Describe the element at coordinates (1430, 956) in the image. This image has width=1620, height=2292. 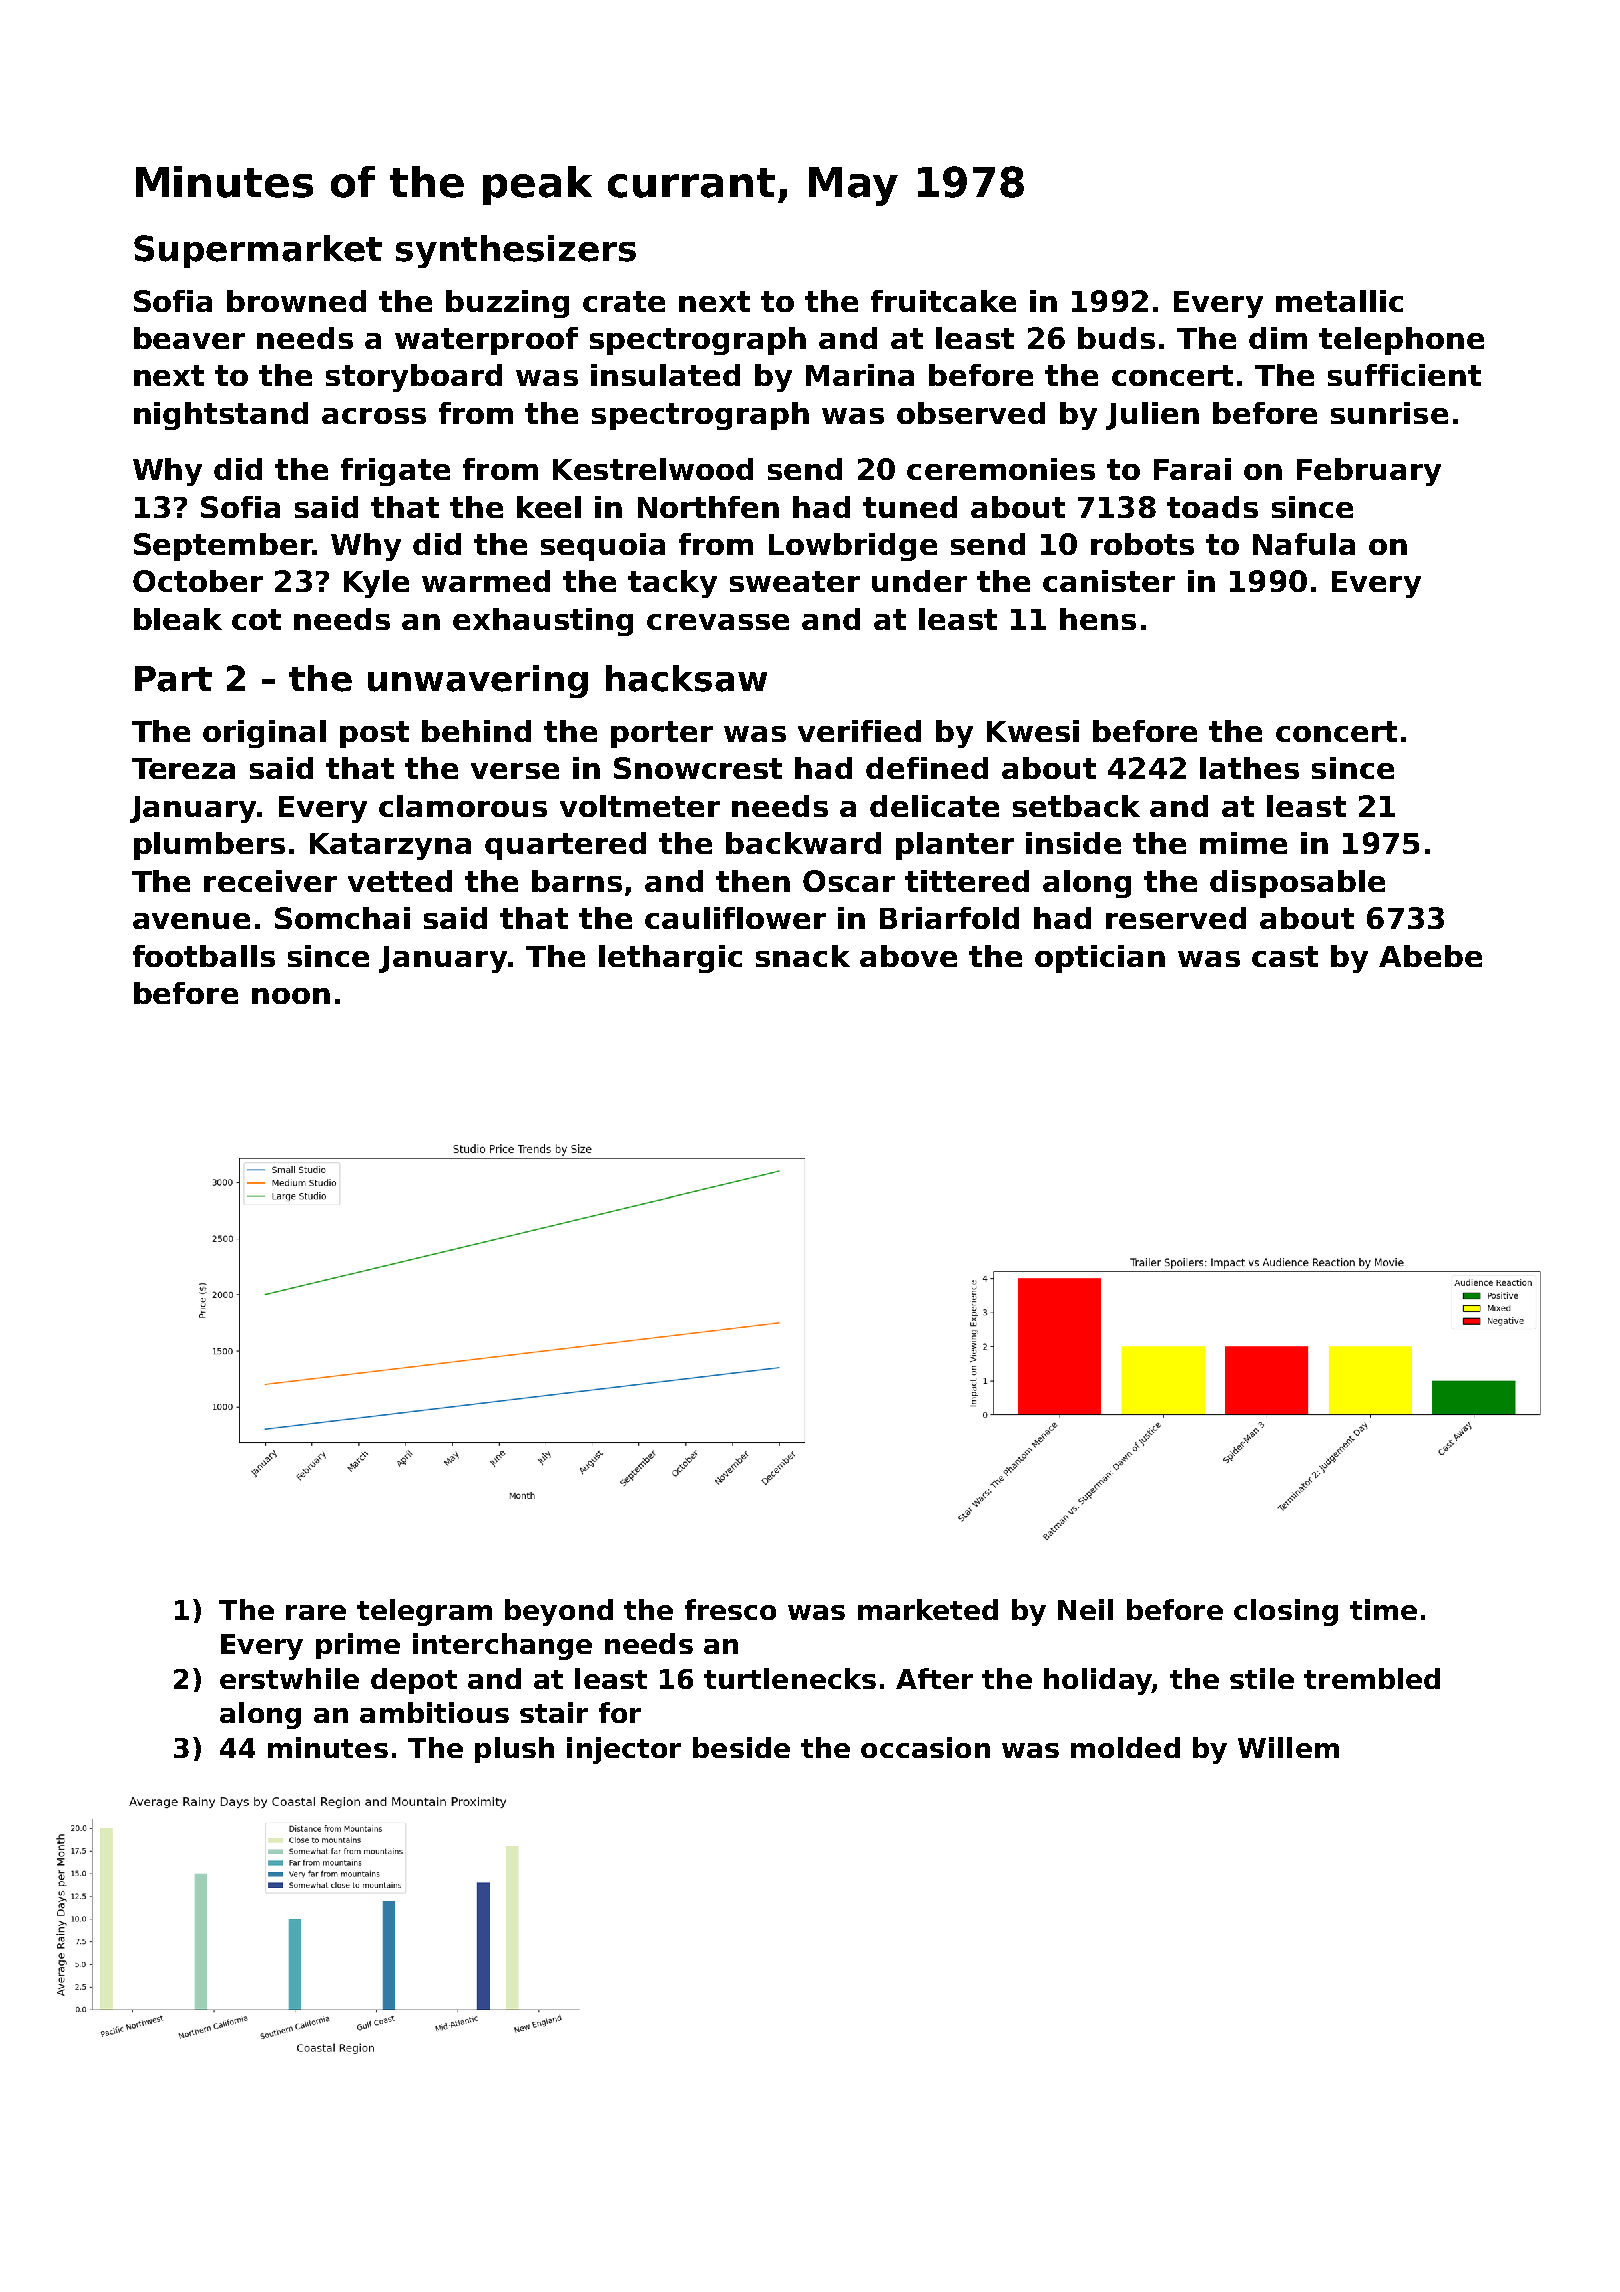
I see `Abebe` at that location.
